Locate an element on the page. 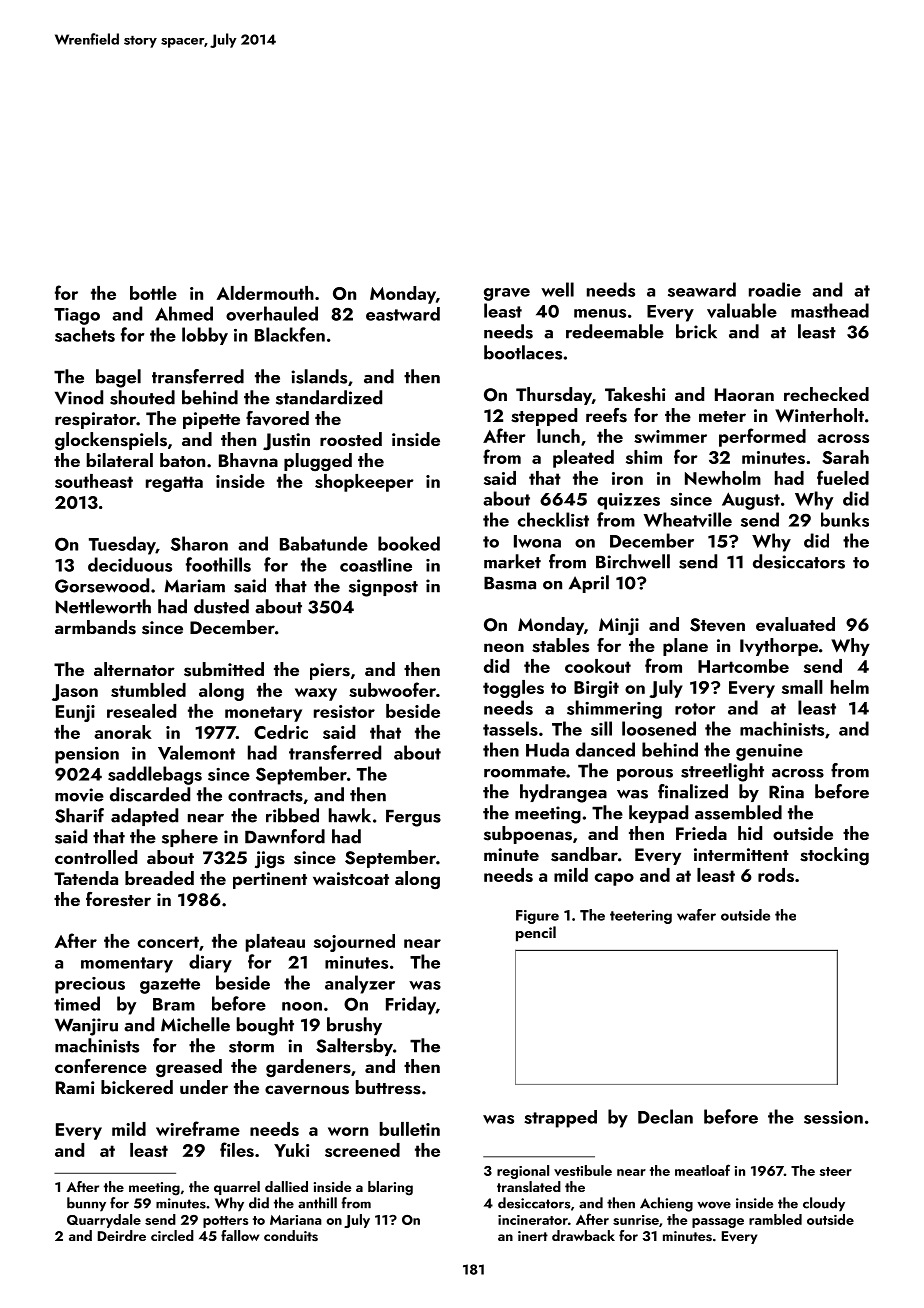  rechecked is located at coordinates (826, 394).
